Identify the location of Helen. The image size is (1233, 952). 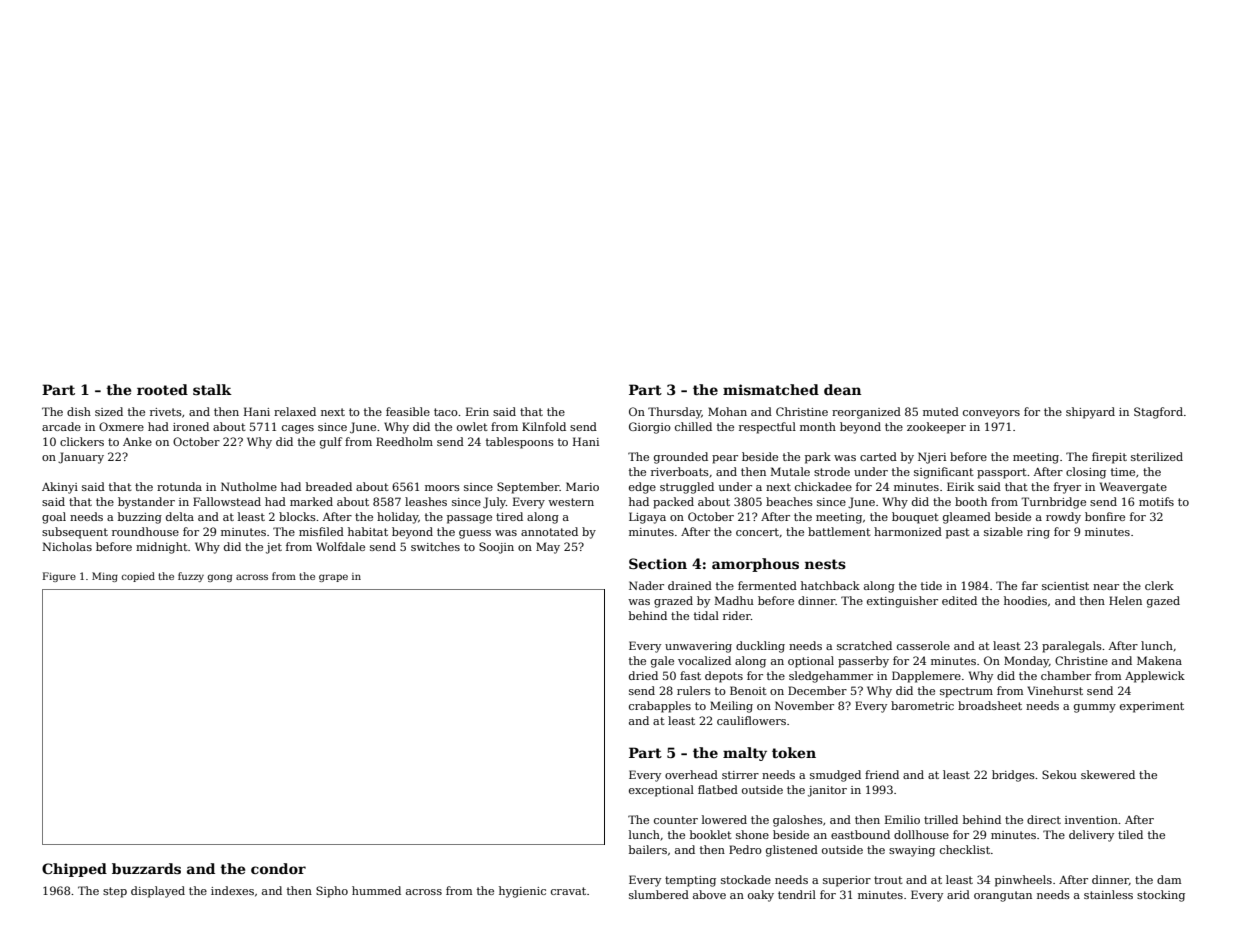
(1125, 600).
